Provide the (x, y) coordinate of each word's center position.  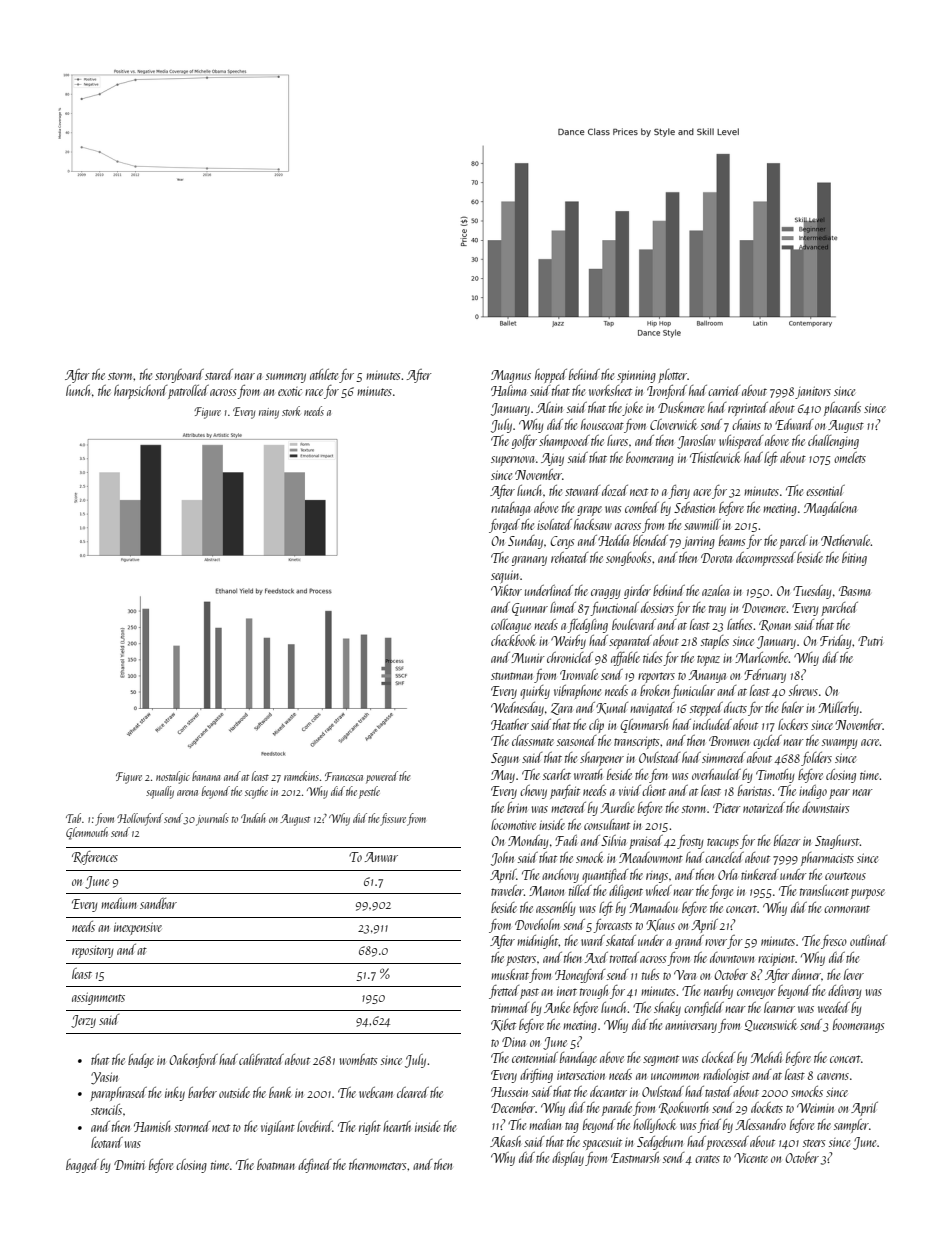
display (568, 1159)
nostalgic (173, 777)
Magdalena (830, 509)
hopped (551, 376)
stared (219, 374)
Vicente (751, 1158)
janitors (813, 392)
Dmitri (129, 1165)
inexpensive (138, 928)
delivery (844, 992)
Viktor (506, 590)
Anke (557, 1007)
